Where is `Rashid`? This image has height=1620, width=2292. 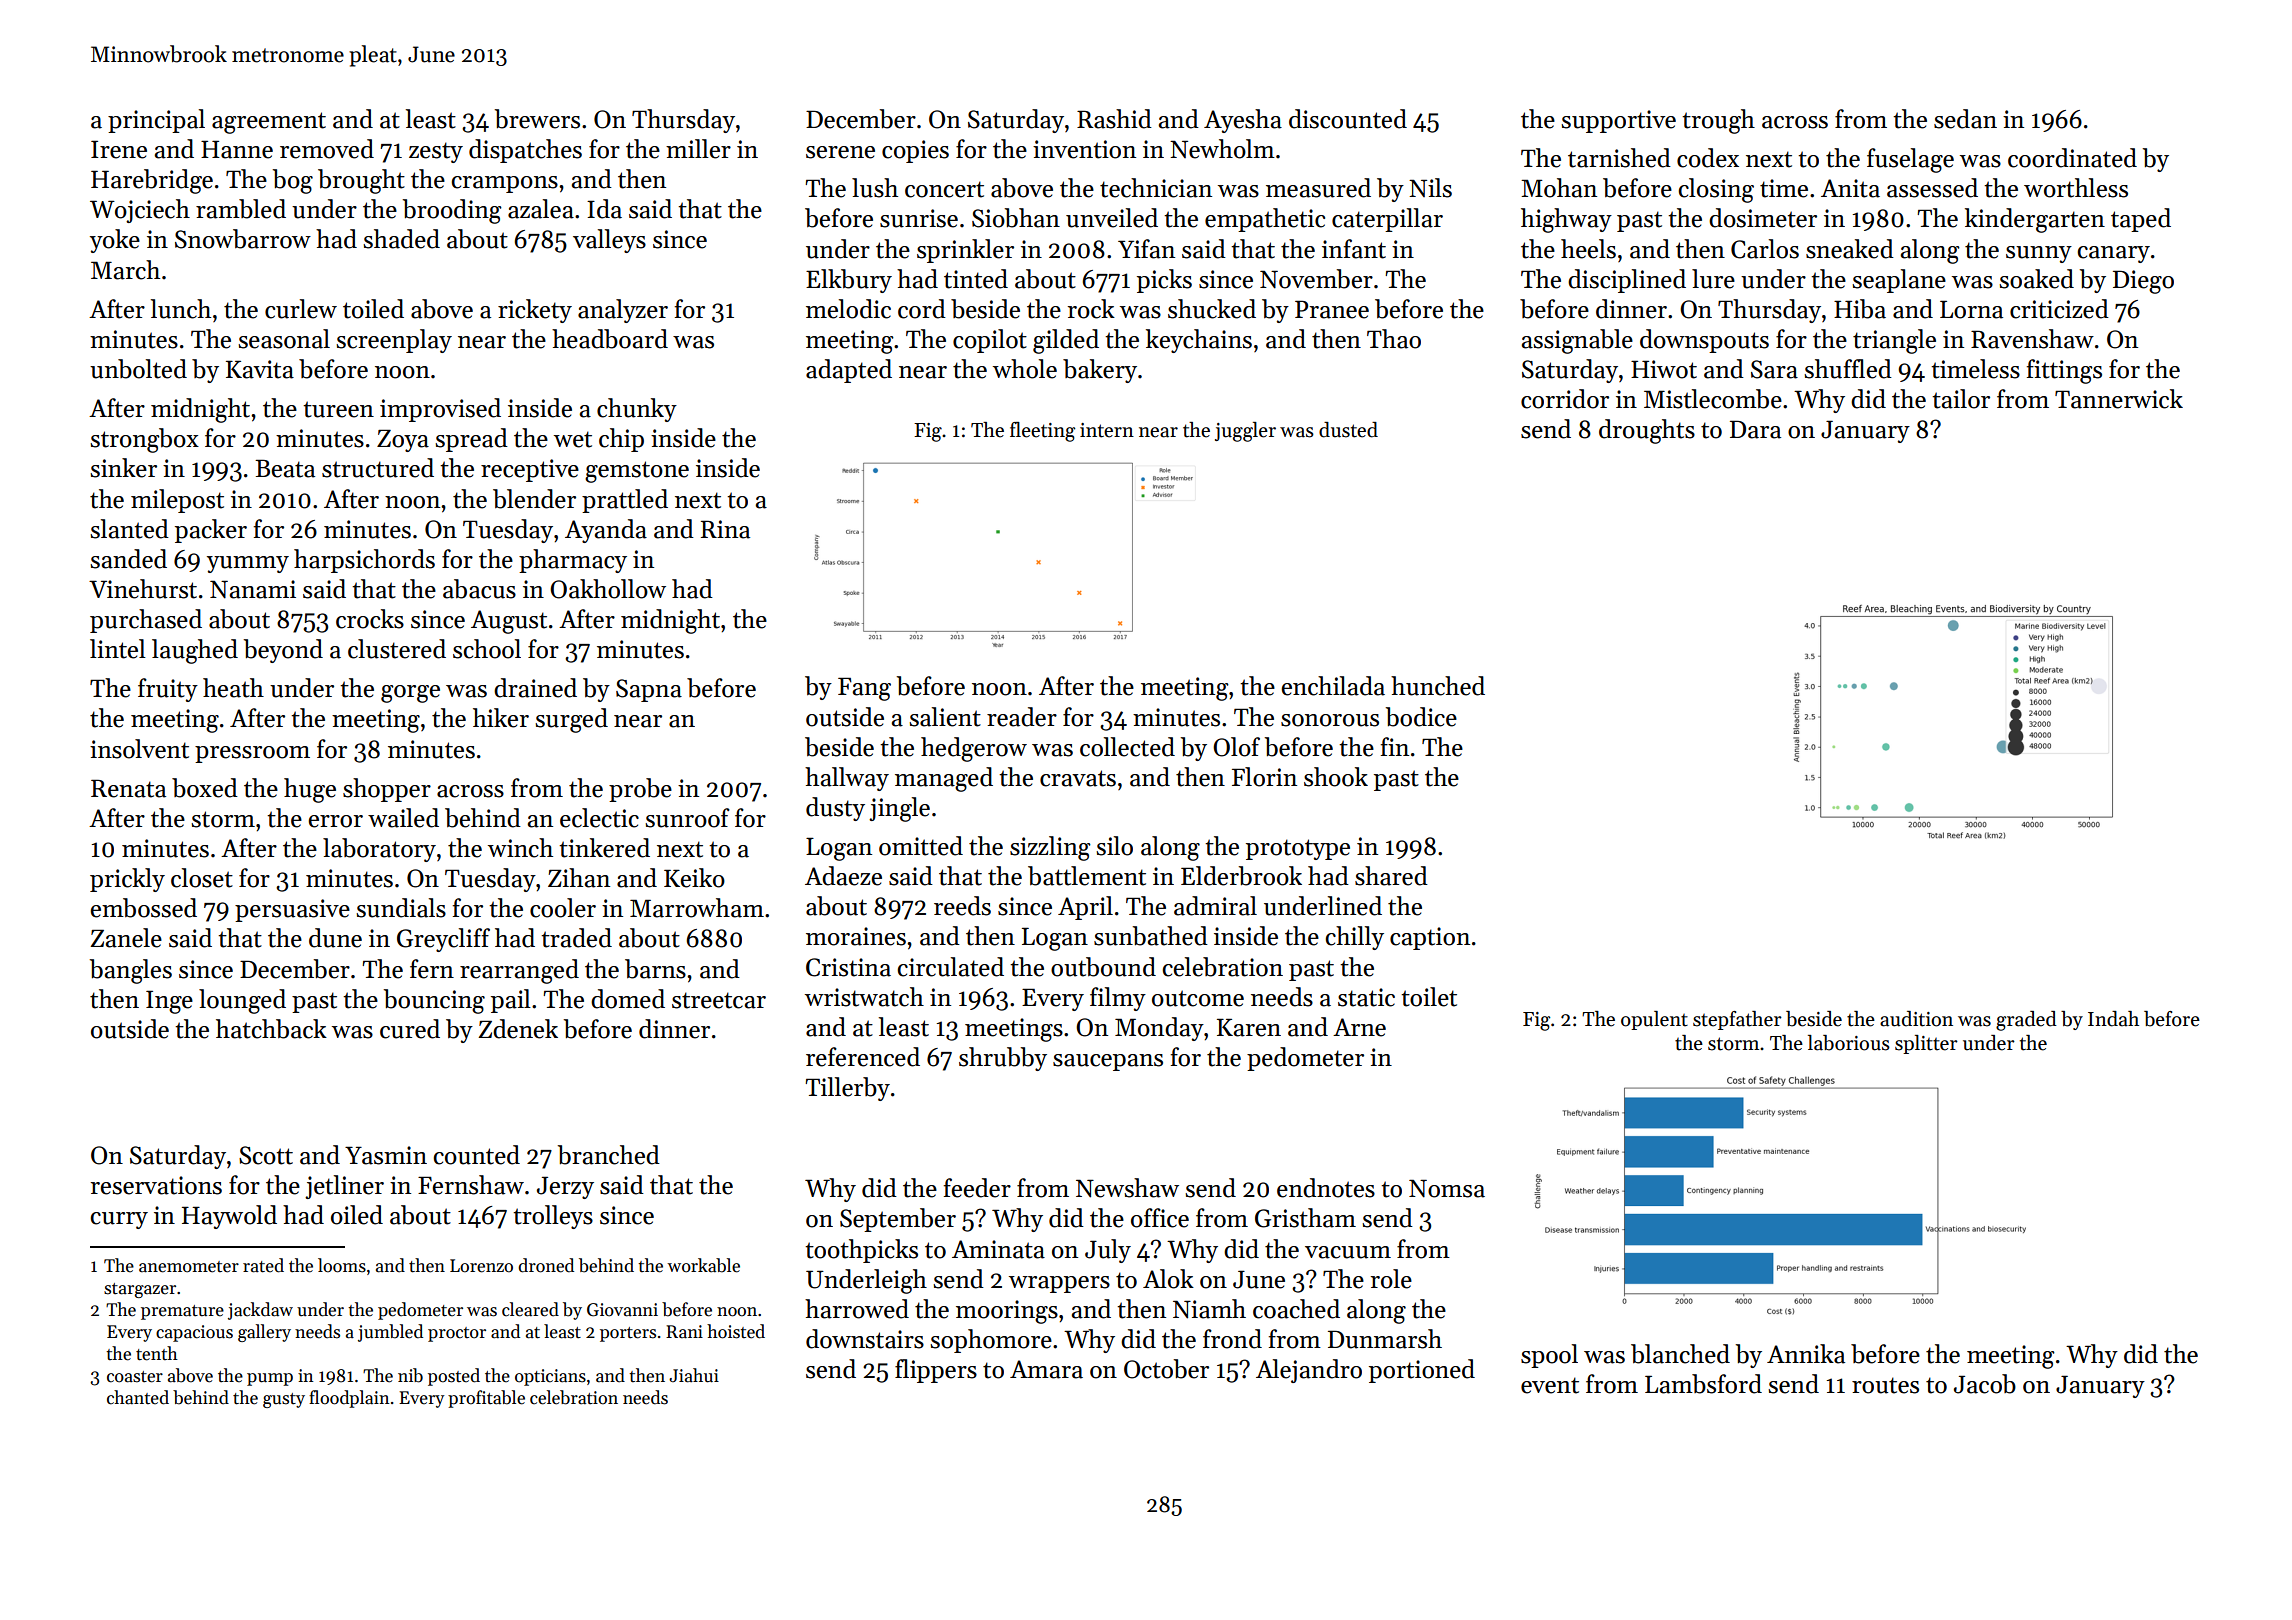 Rashid is located at coordinates (1114, 119).
